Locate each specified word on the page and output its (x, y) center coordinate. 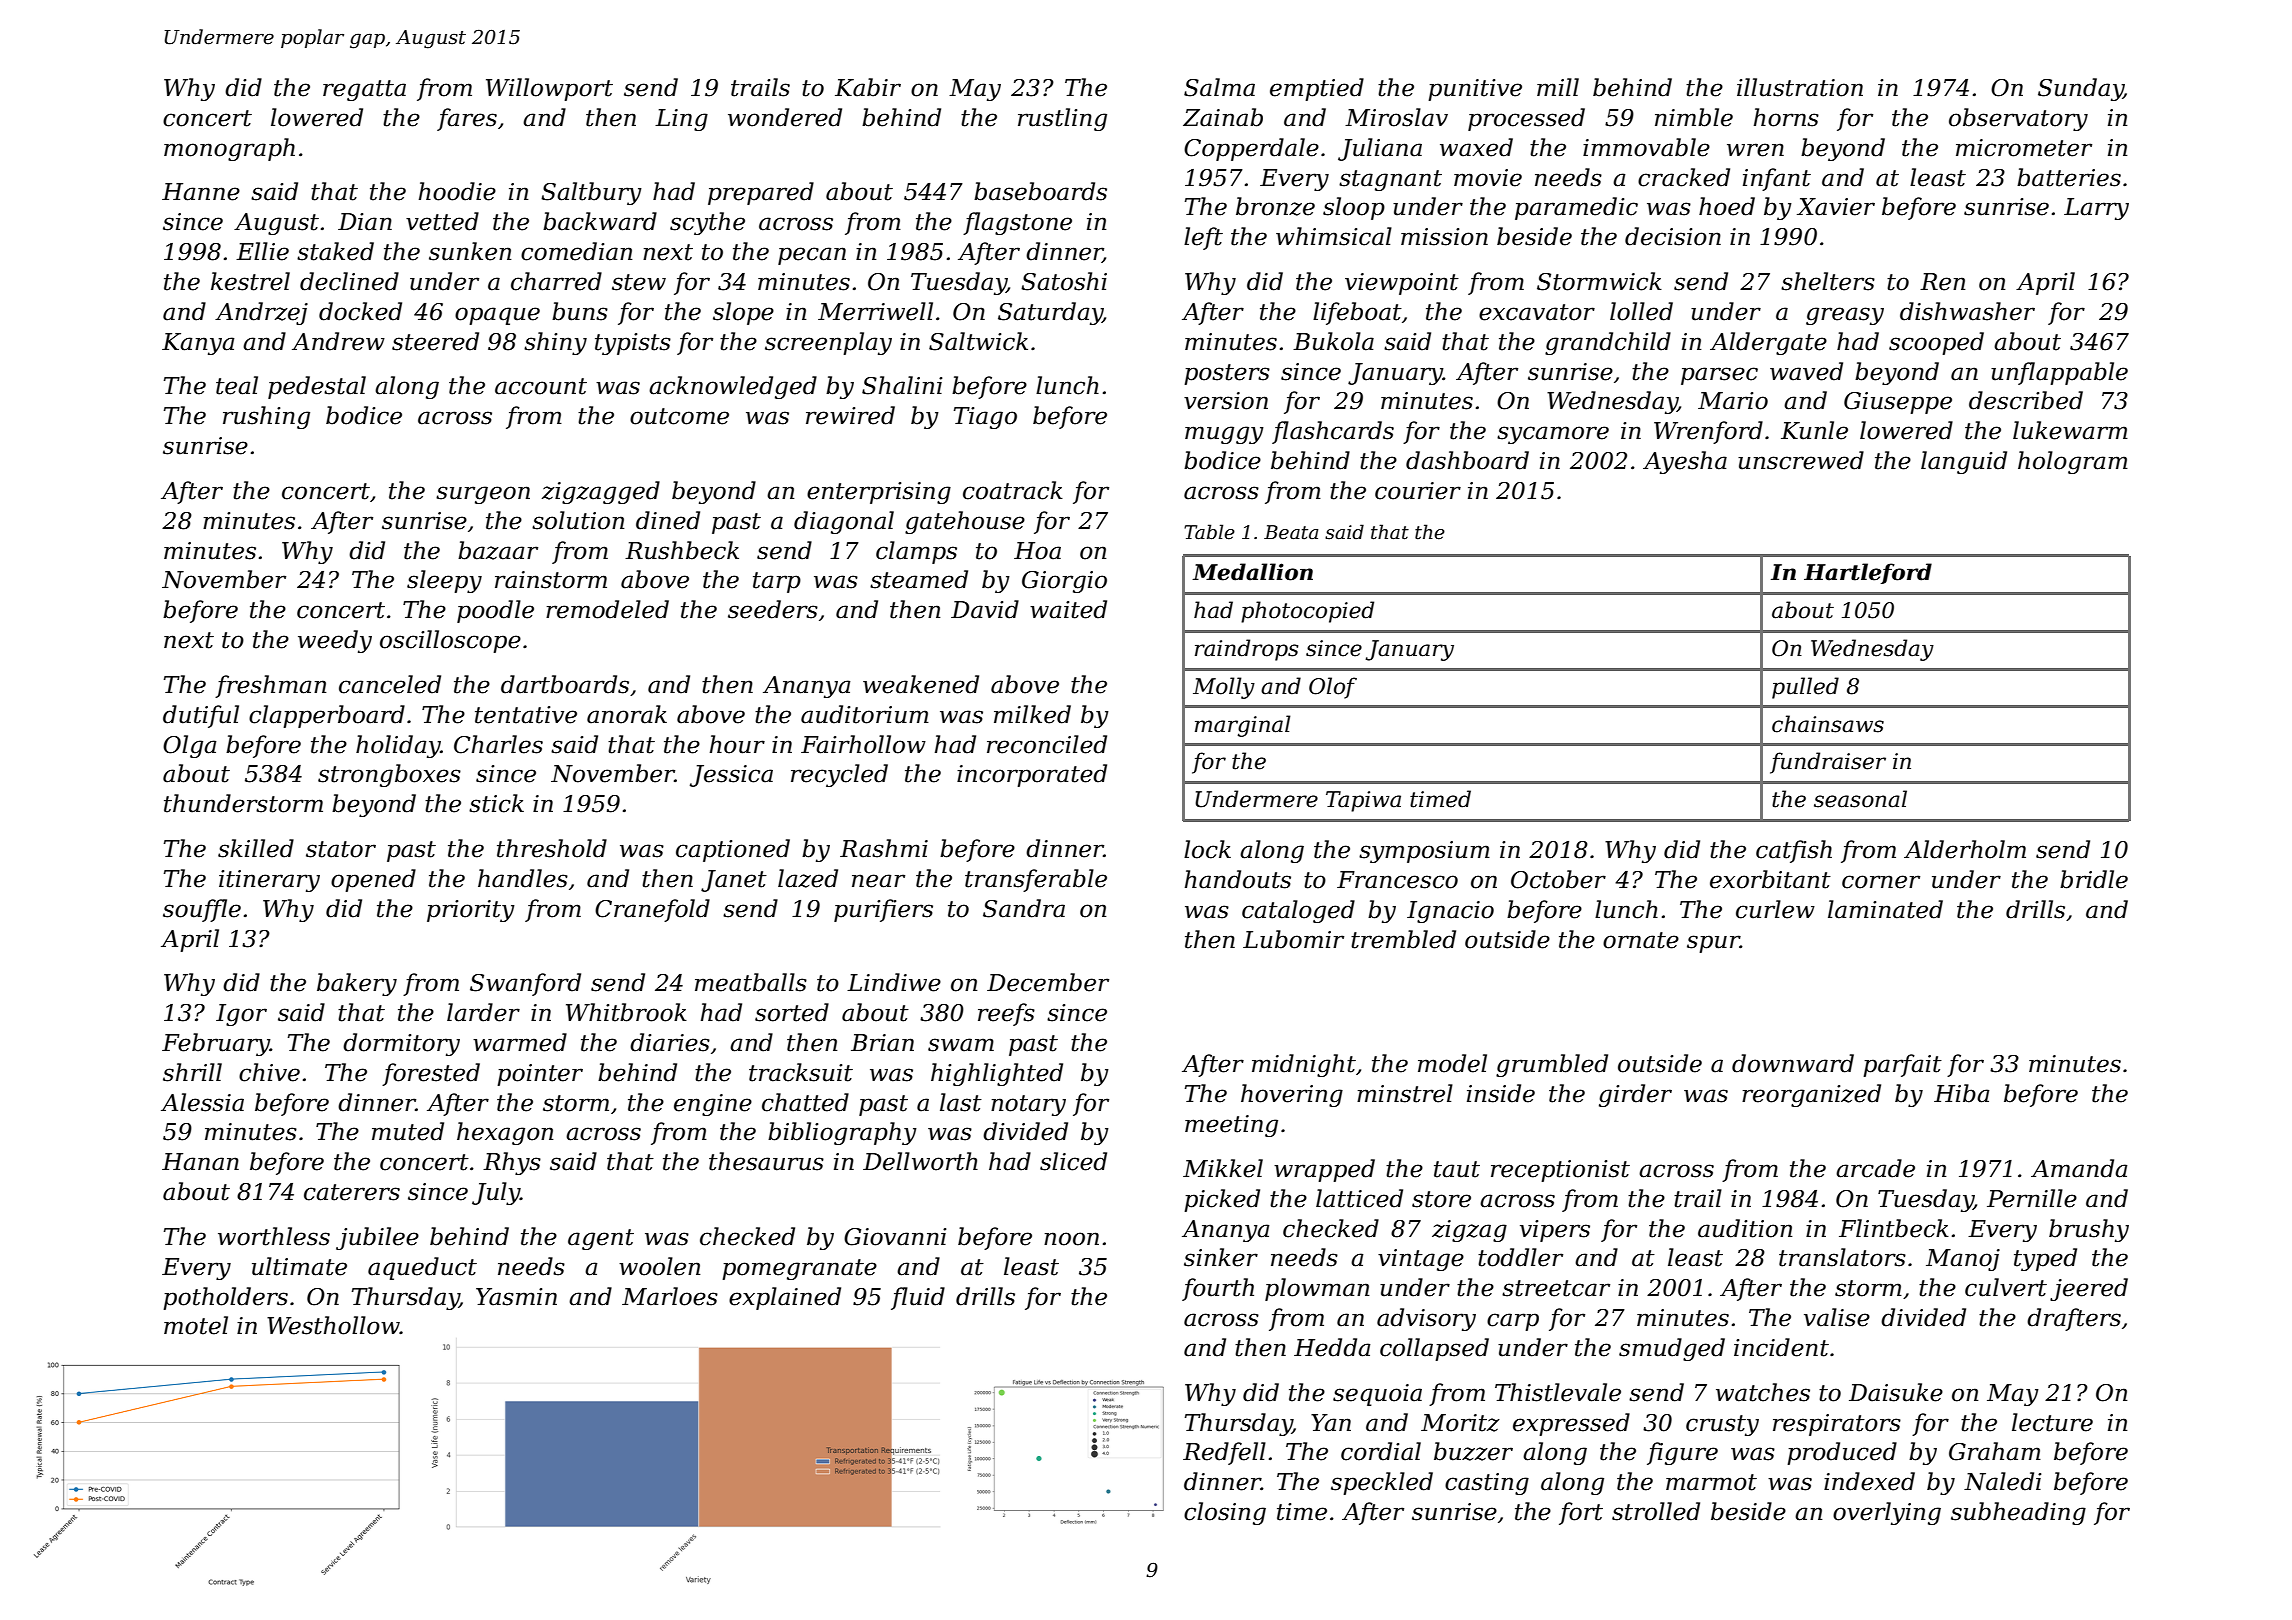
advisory (1426, 1319)
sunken (470, 251)
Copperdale (1251, 149)
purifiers (883, 910)
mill (1558, 87)
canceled (390, 684)
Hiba (1962, 1093)
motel (196, 1325)
